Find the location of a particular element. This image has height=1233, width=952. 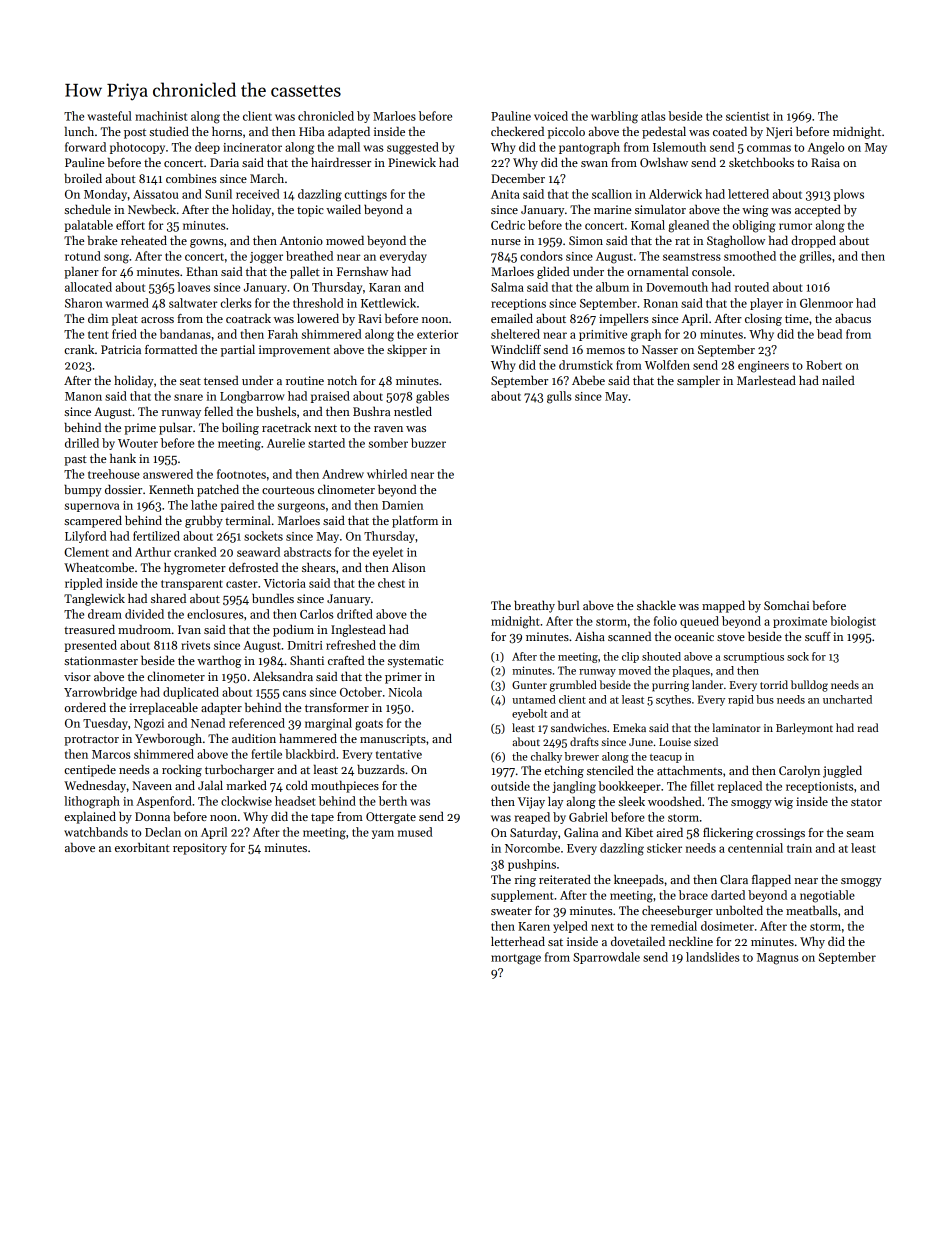

scientist is located at coordinates (747, 116).
